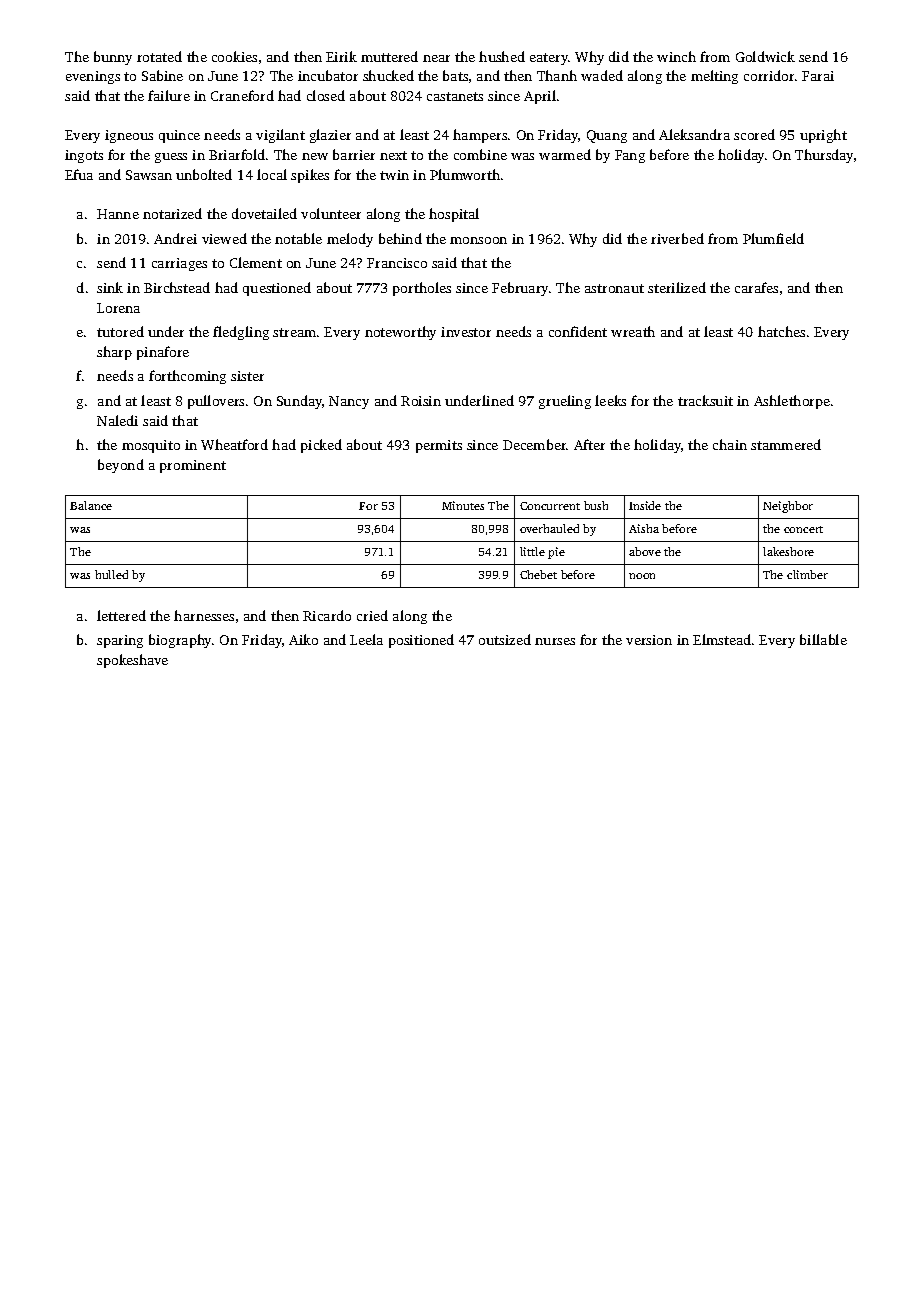 This screenshot has width=924, height=1308. I want to click on sparing, so click(120, 641).
